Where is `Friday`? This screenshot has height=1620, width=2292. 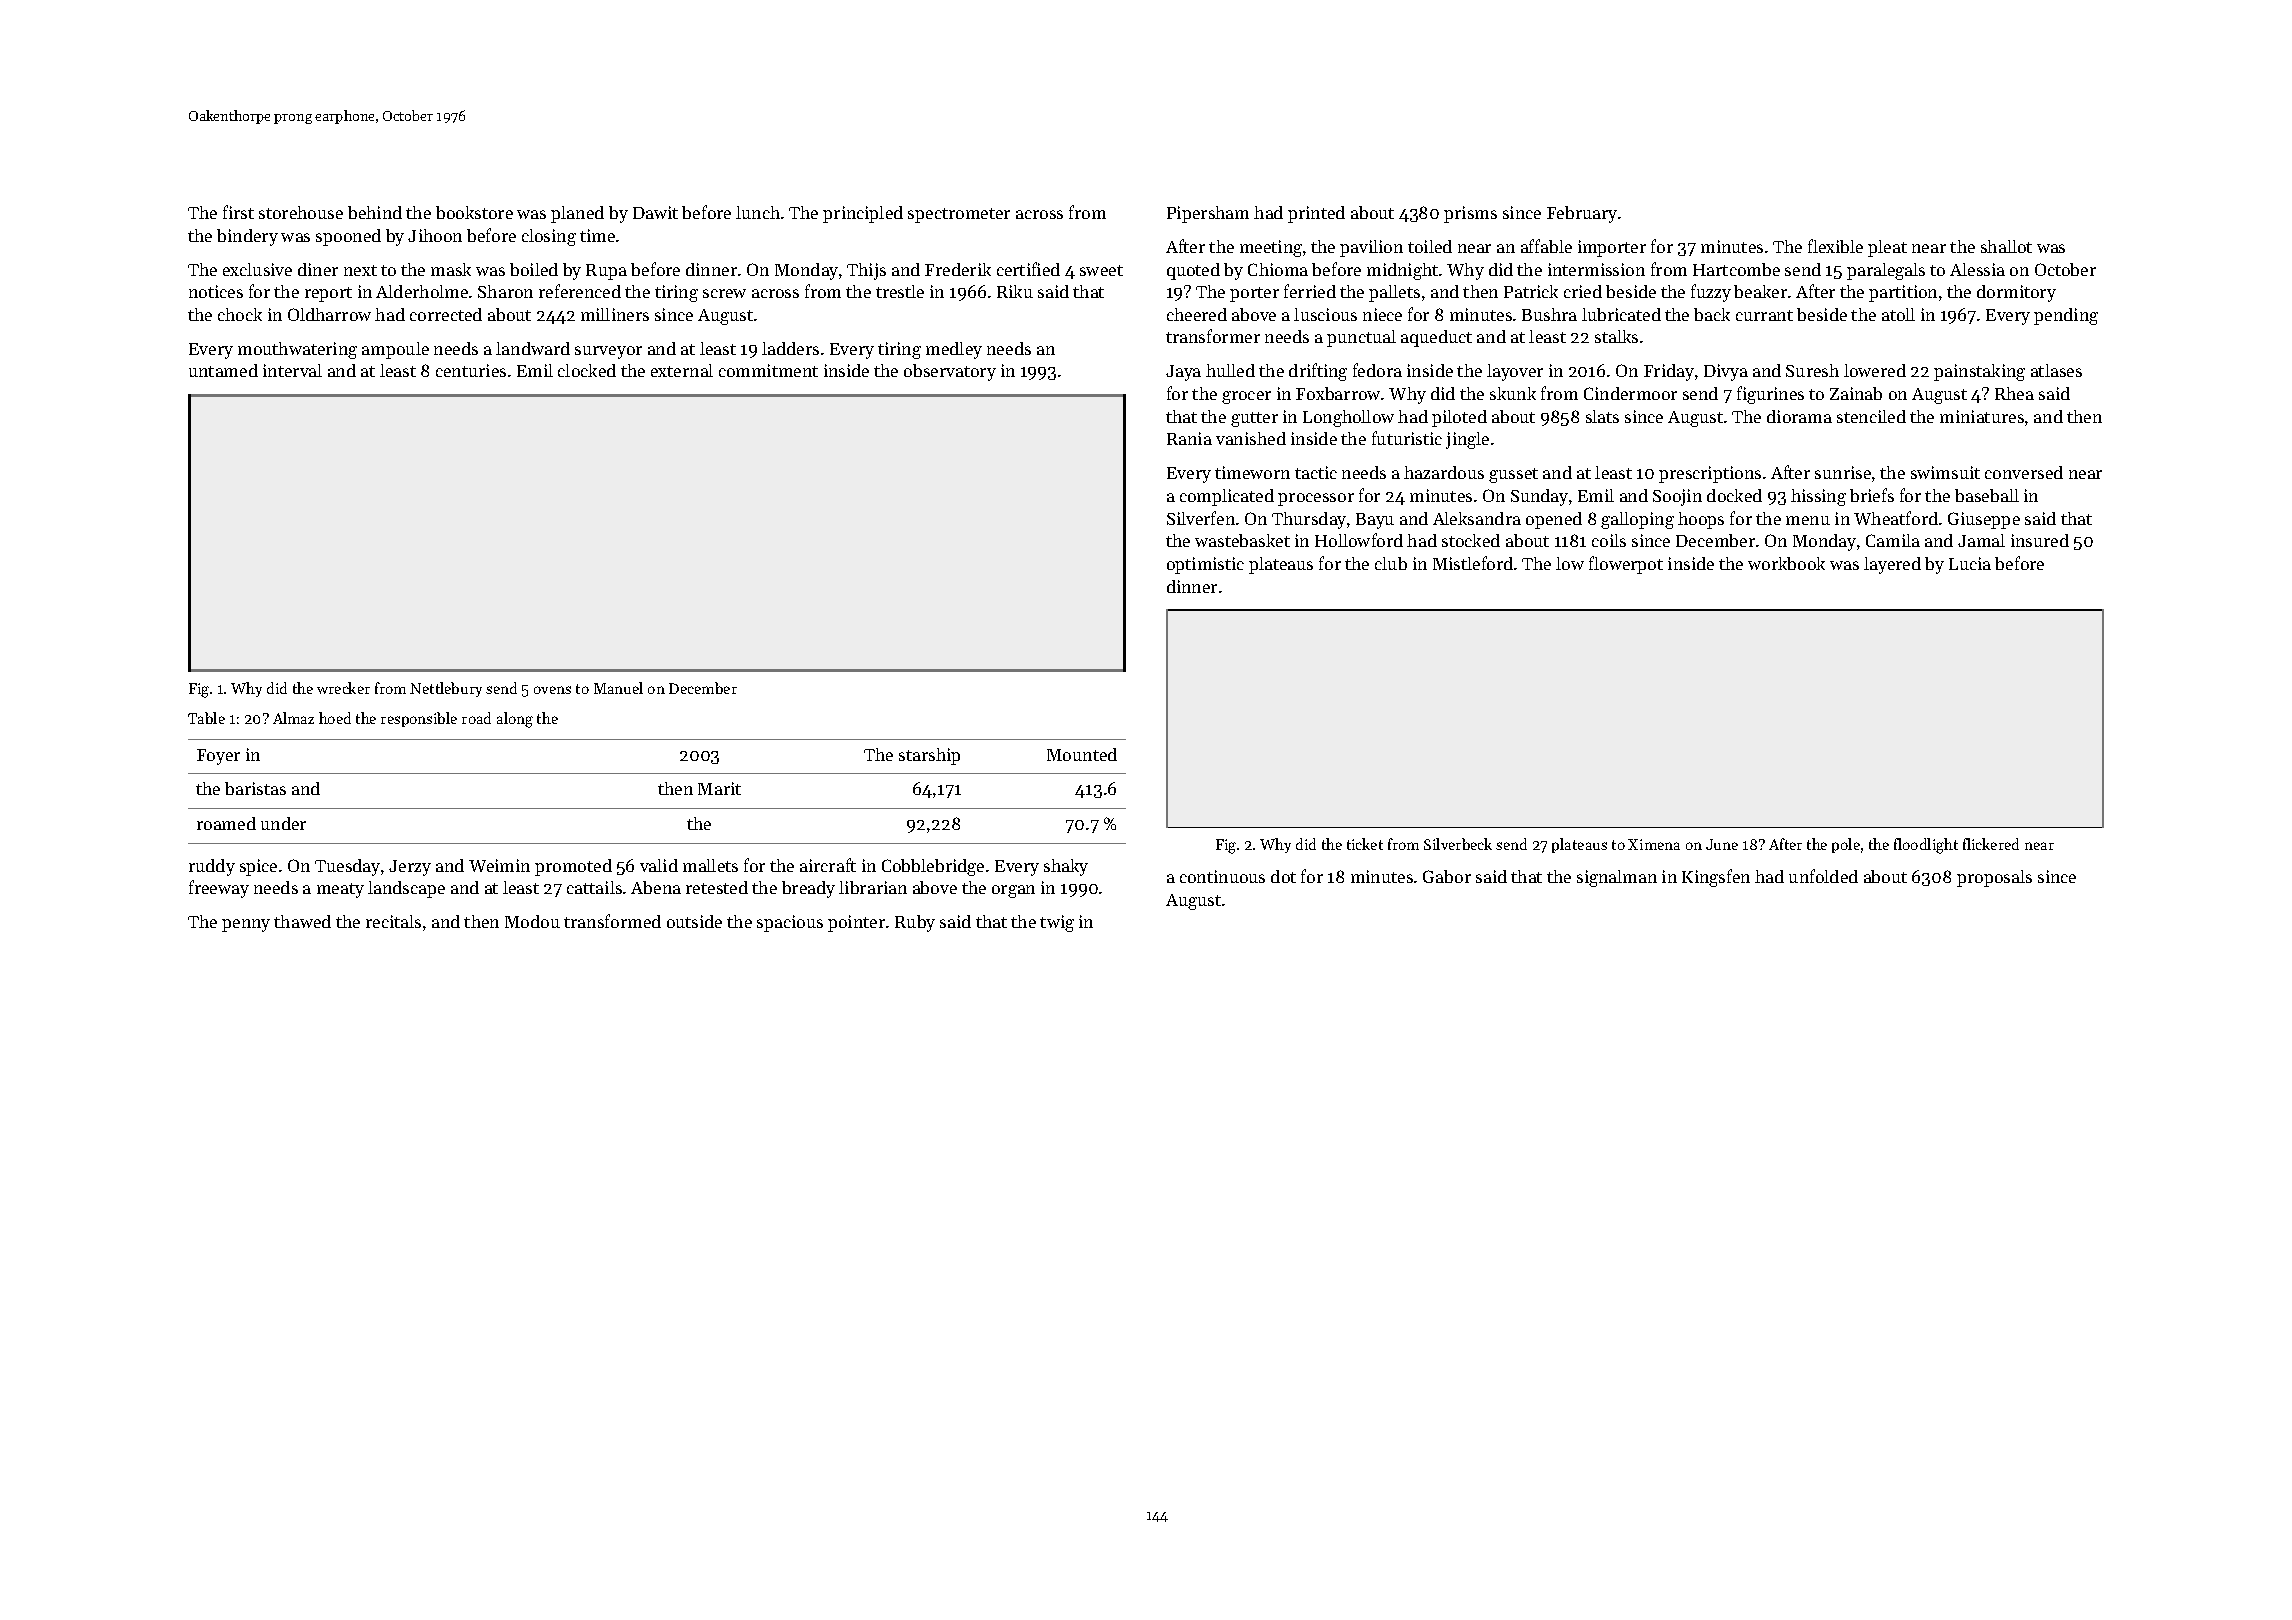 Friday is located at coordinates (1669, 372).
